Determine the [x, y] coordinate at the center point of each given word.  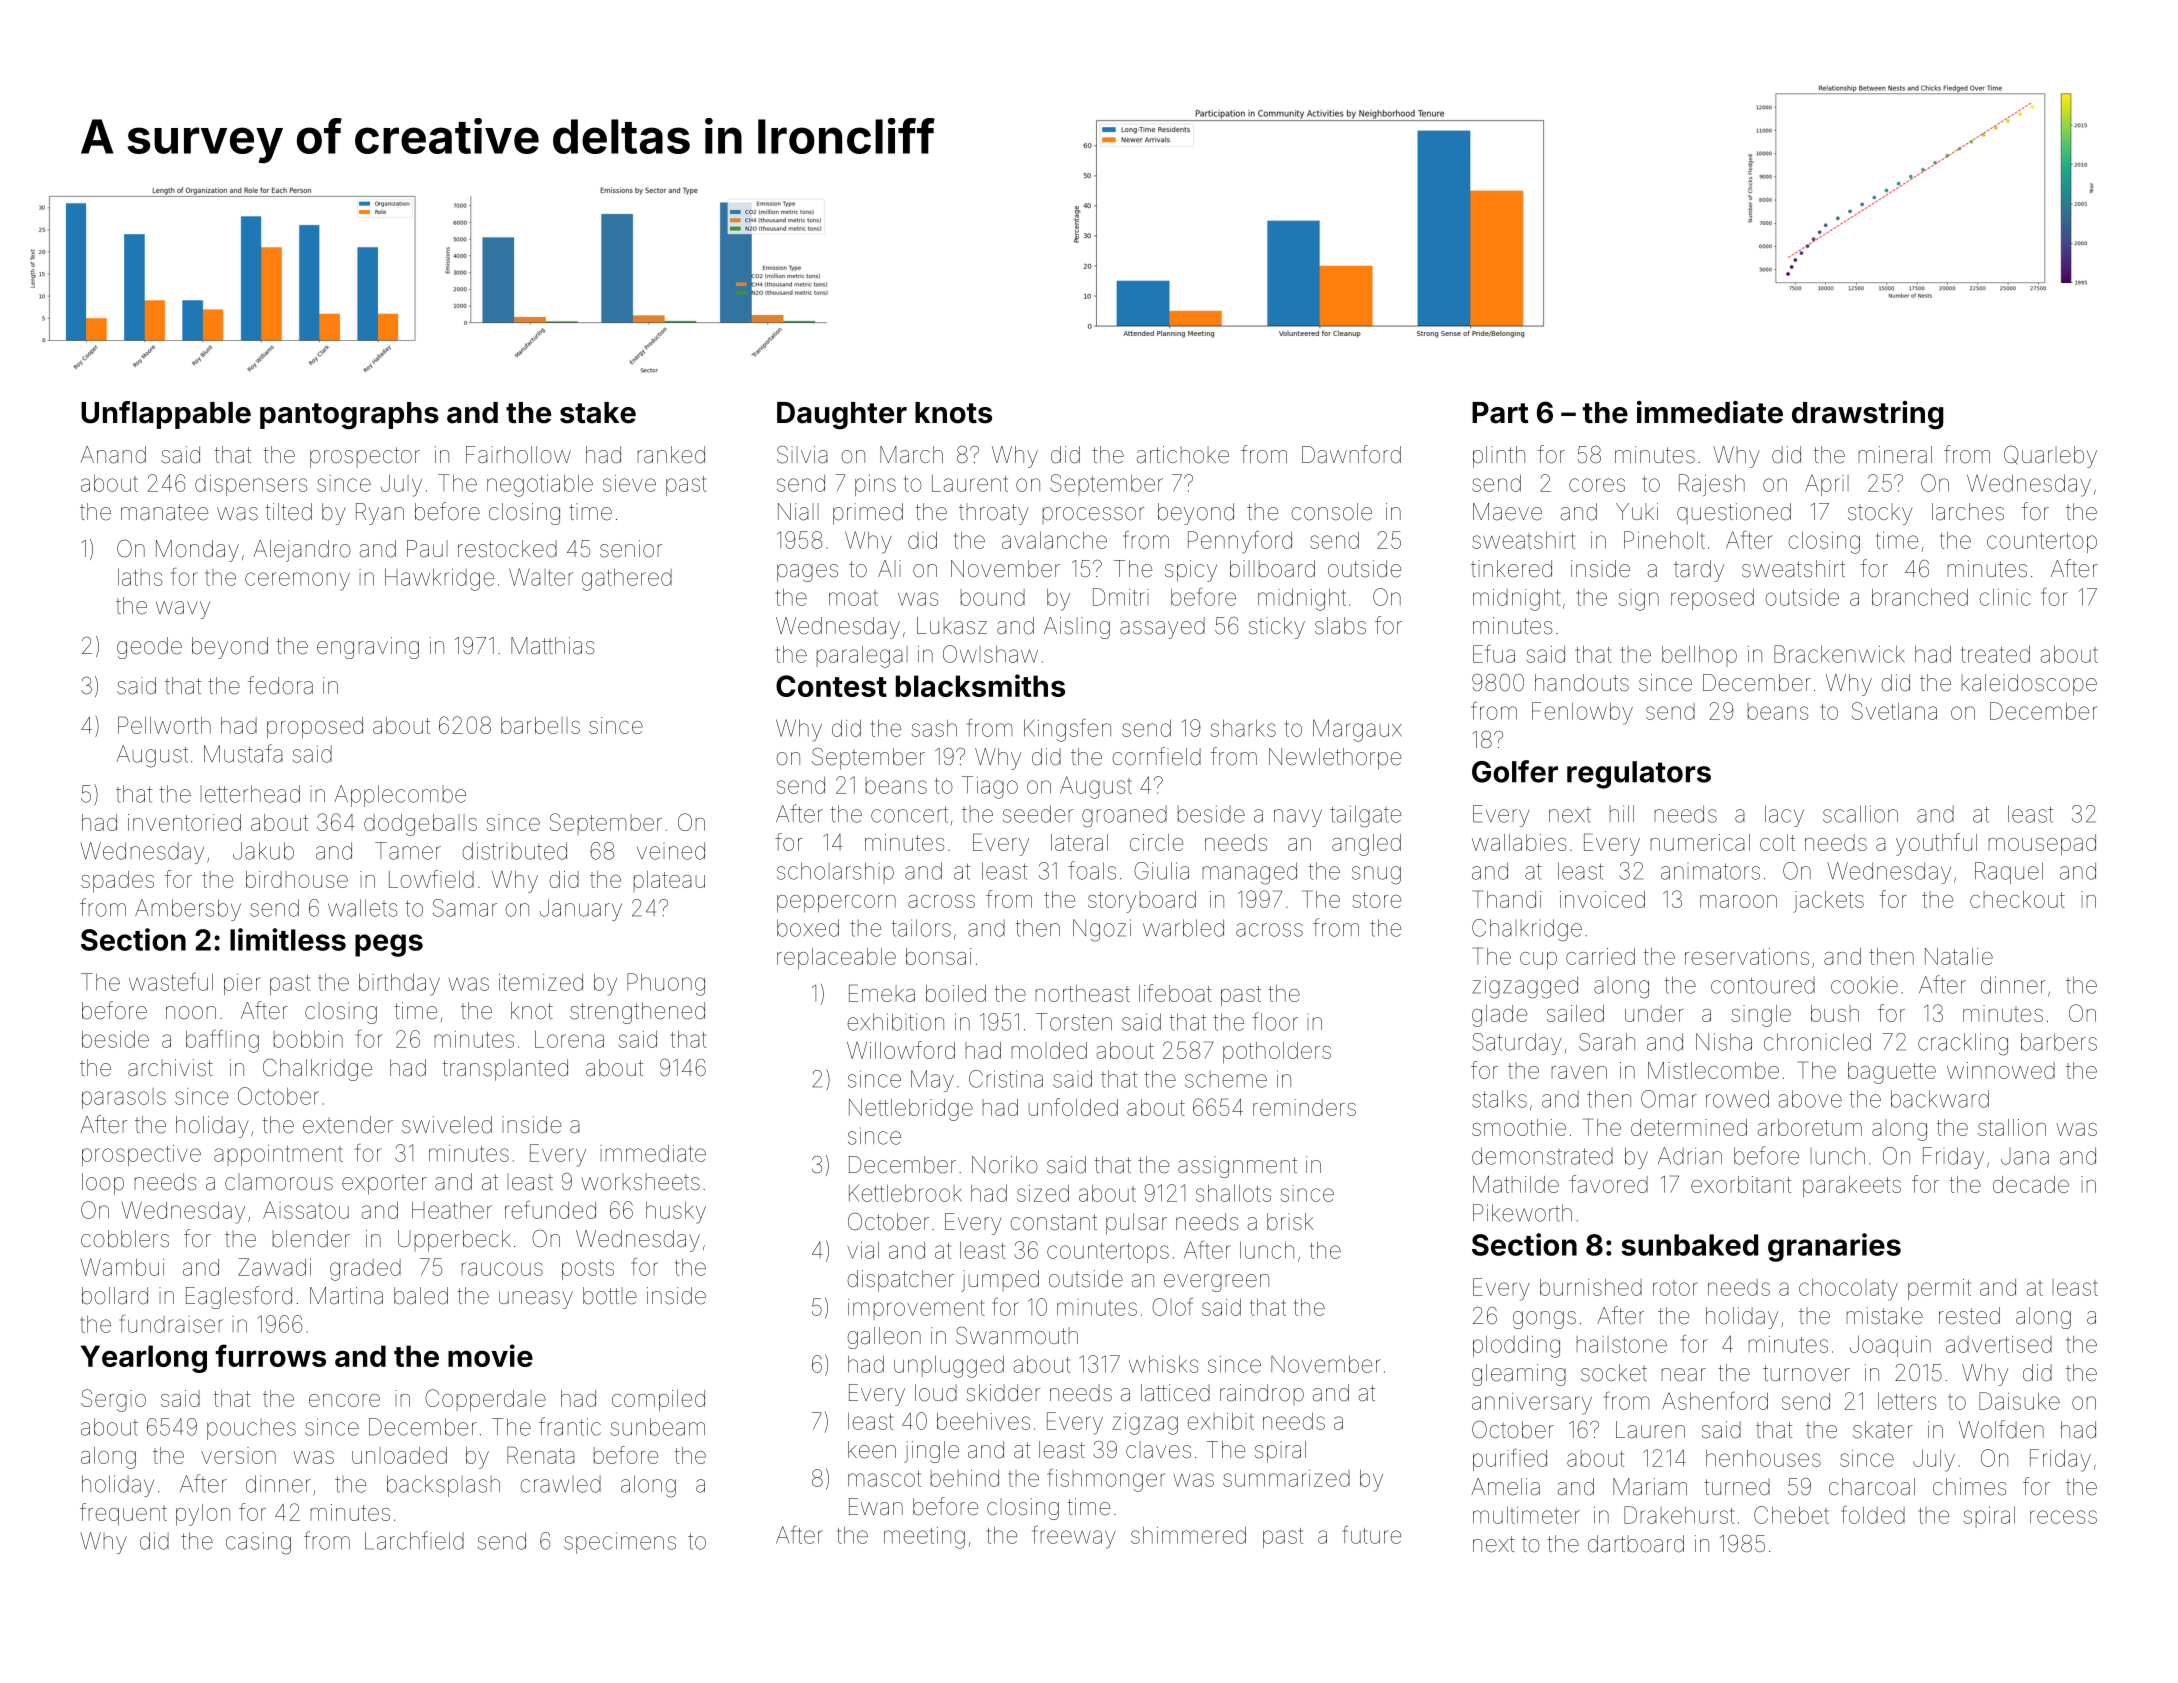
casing [258, 1543]
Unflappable [166, 415]
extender [348, 1125]
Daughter [842, 415]
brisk [1290, 1222]
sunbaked [1689, 1245]
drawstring [1868, 415]
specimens [620, 1543]
